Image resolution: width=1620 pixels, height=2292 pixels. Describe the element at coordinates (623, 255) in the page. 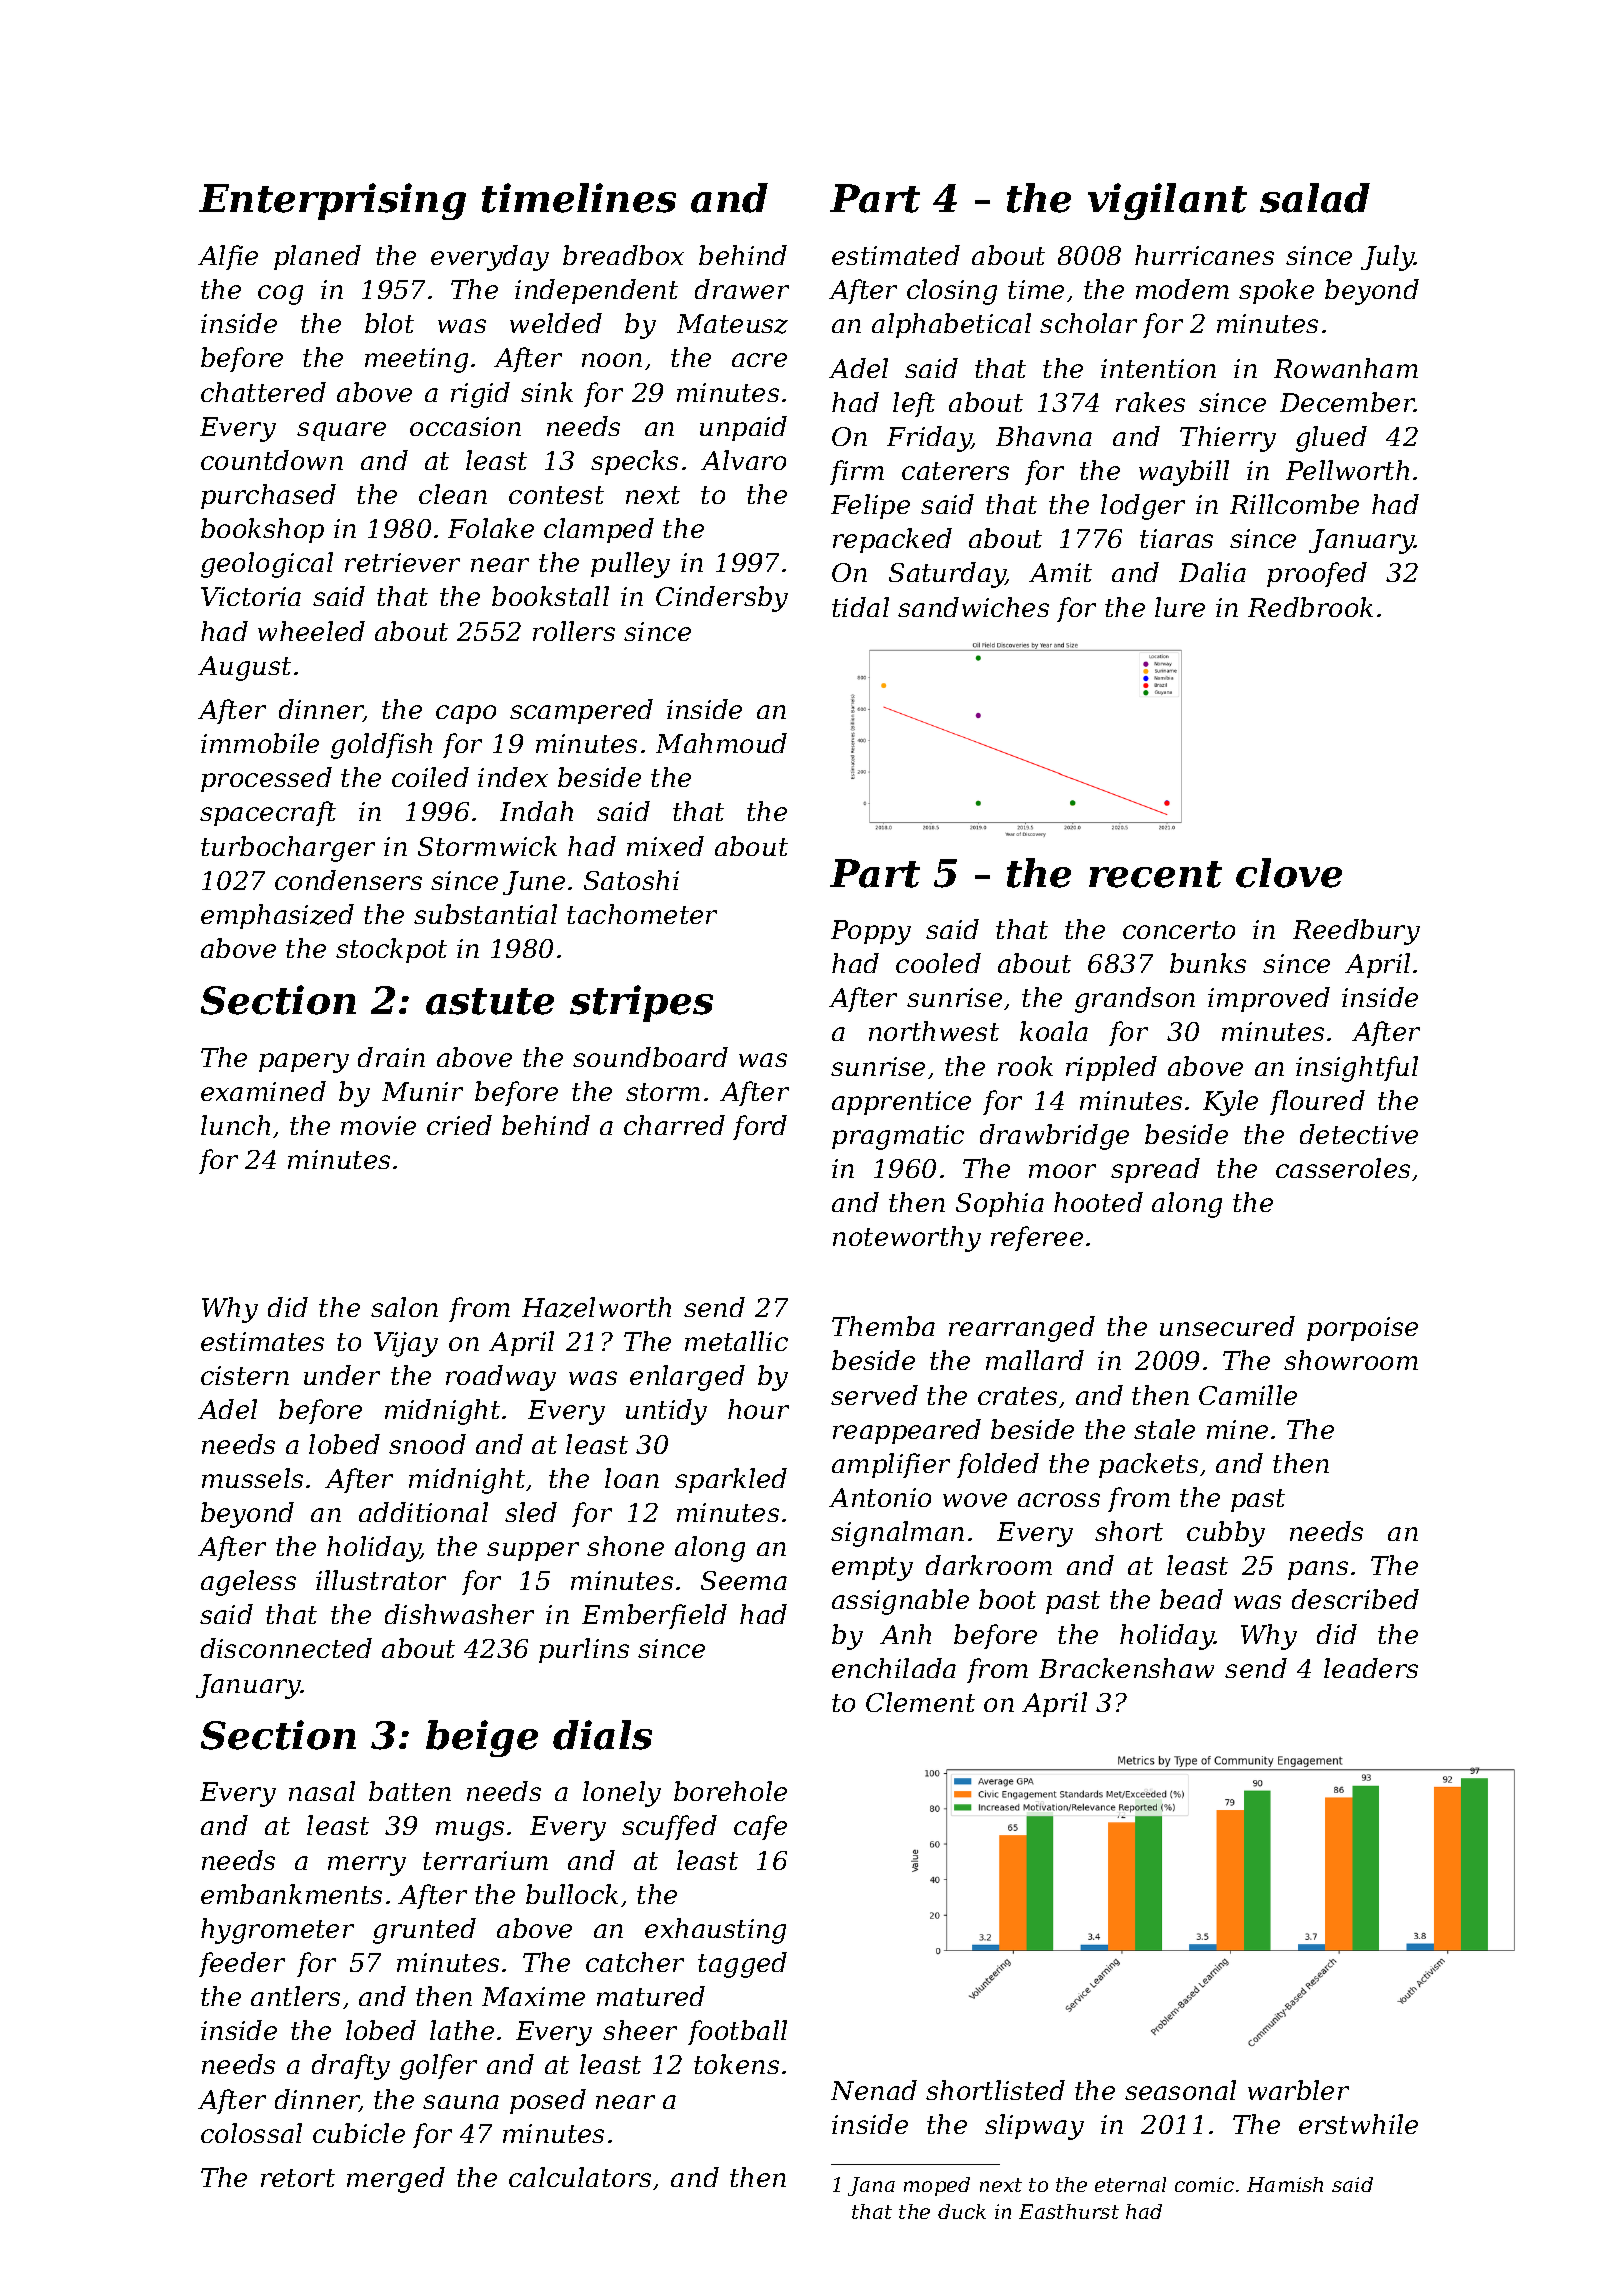

I see `breadbox` at that location.
